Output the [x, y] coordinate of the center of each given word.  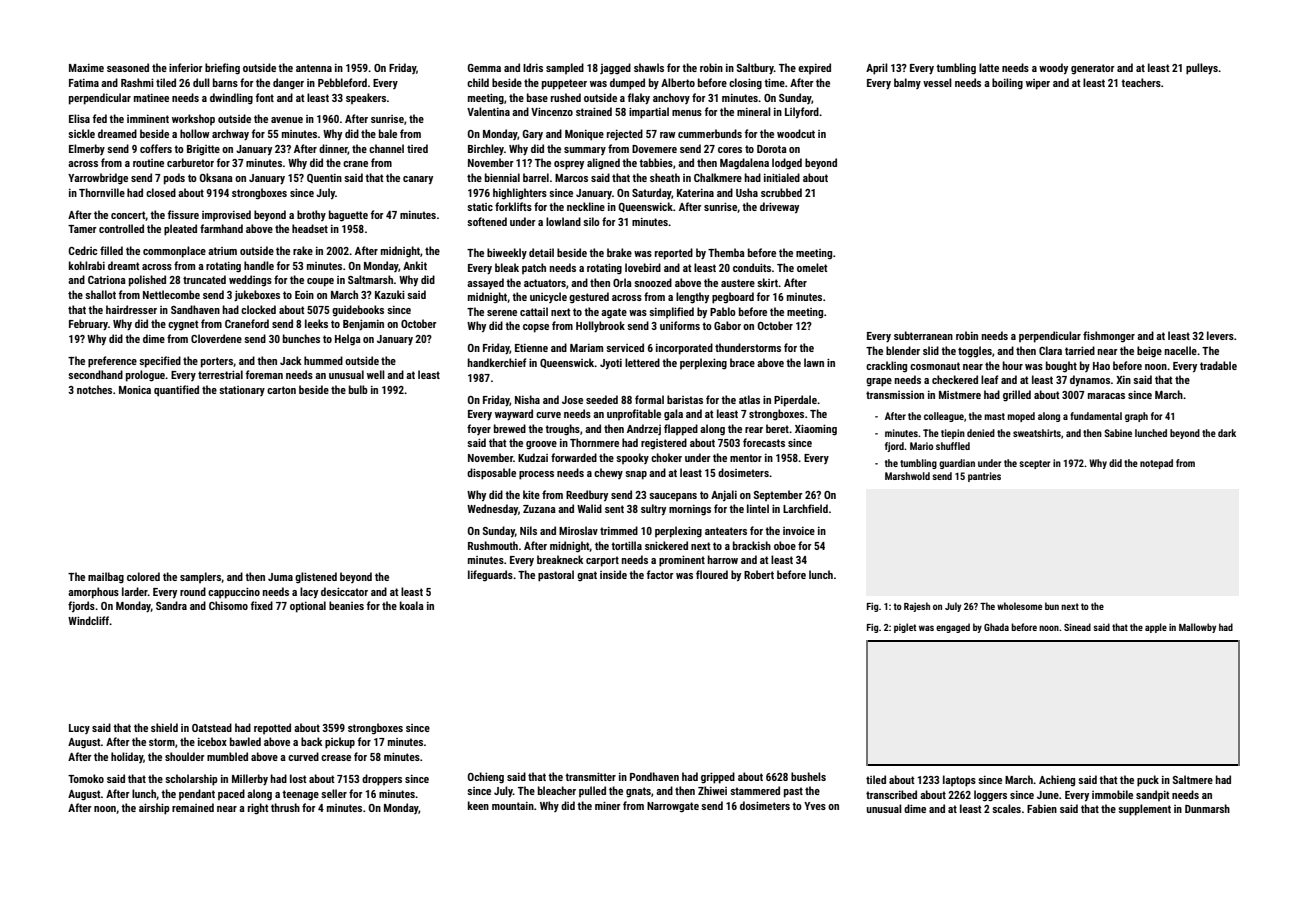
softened [487, 221]
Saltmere [1193, 779]
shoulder [185, 756]
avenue [287, 120]
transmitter [590, 777]
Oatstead [212, 727]
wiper [1038, 84]
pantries [984, 477]
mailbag [106, 577]
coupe [320, 282]
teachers [1141, 82]
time [774, 83]
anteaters [726, 531]
